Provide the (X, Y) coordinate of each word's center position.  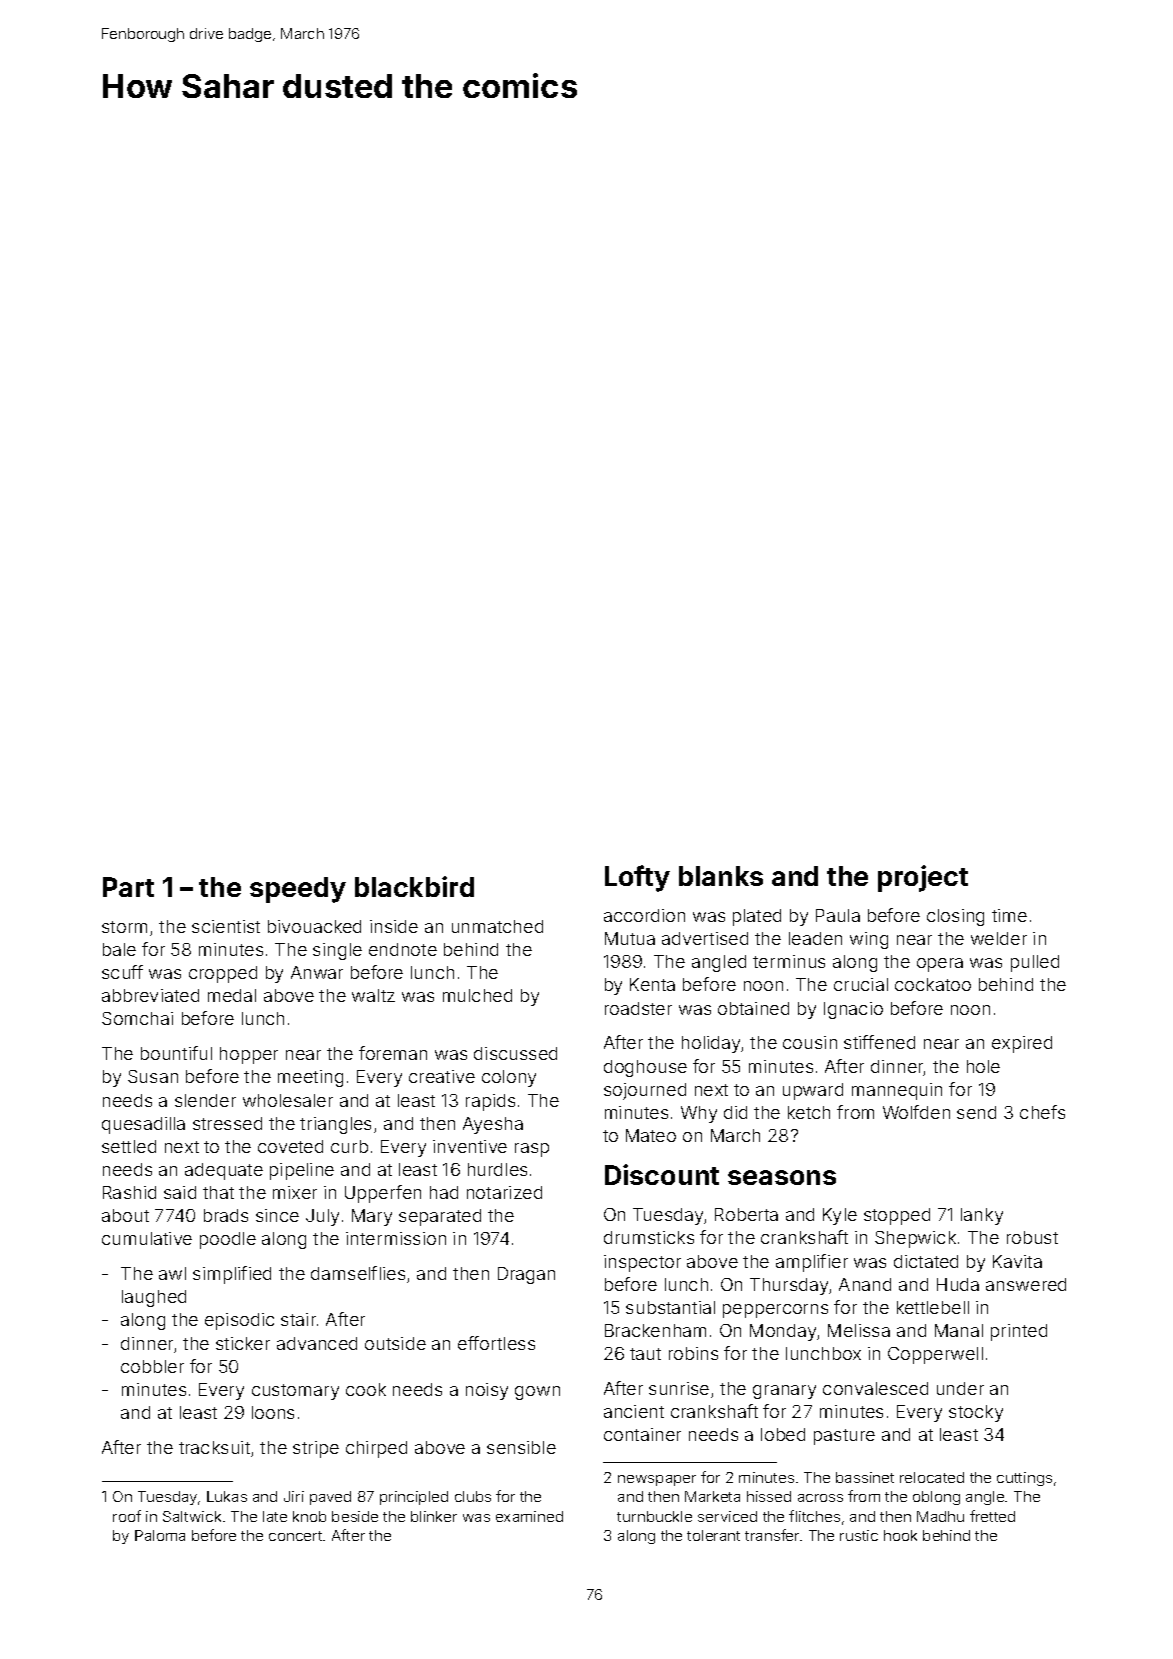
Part (128, 887)
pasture (844, 1437)
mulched (477, 995)
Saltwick (192, 1516)
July (322, 1217)
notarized (504, 1192)
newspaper (657, 1480)
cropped (223, 974)
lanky (982, 1216)
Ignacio (853, 1010)
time (1009, 915)
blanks (721, 876)
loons (273, 1412)
